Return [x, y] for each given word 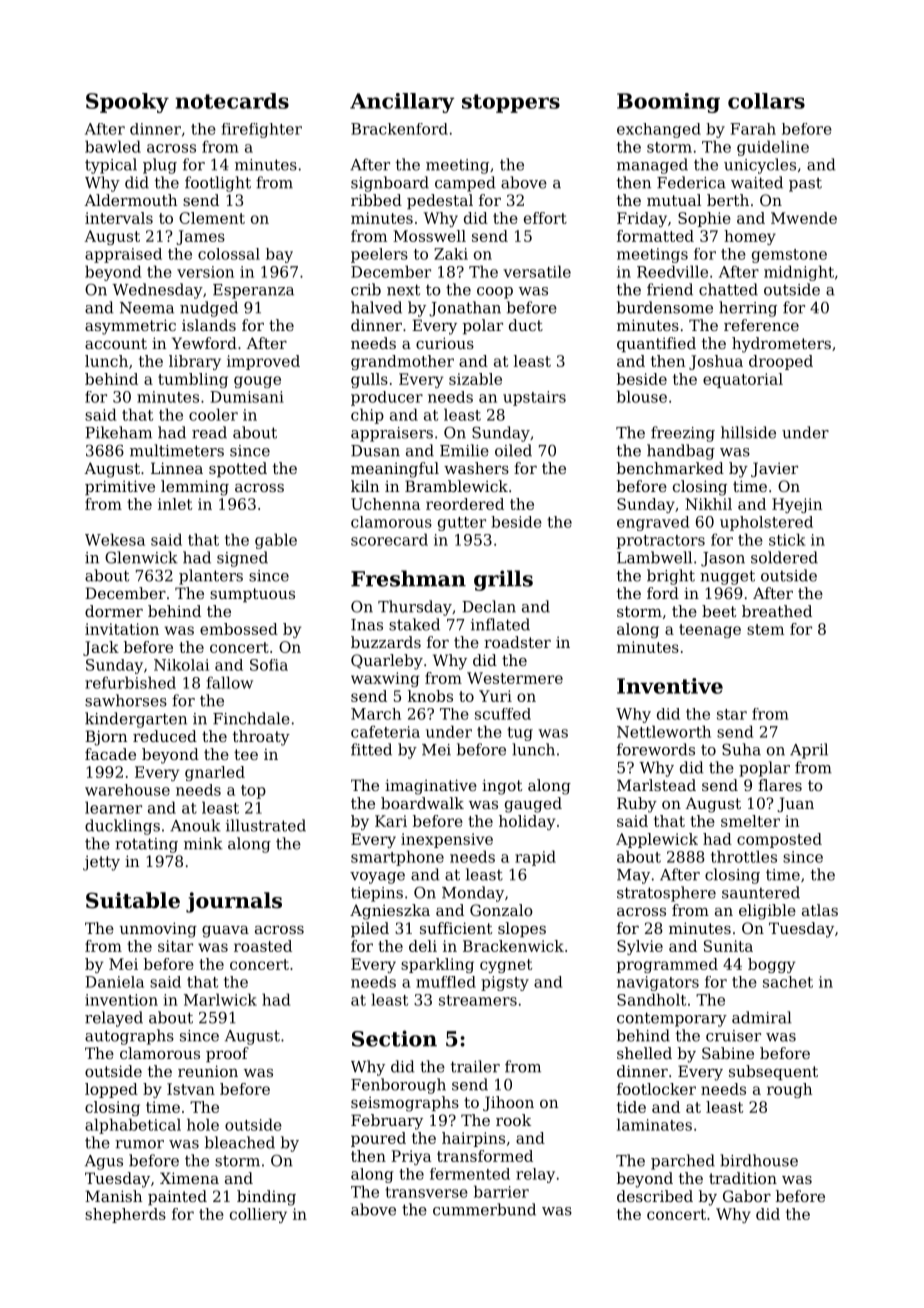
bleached [240, 1142]
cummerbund [484, 1209]
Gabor [747, 1196]
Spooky [127, 103]
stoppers [511, 103]
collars [766, 101]
